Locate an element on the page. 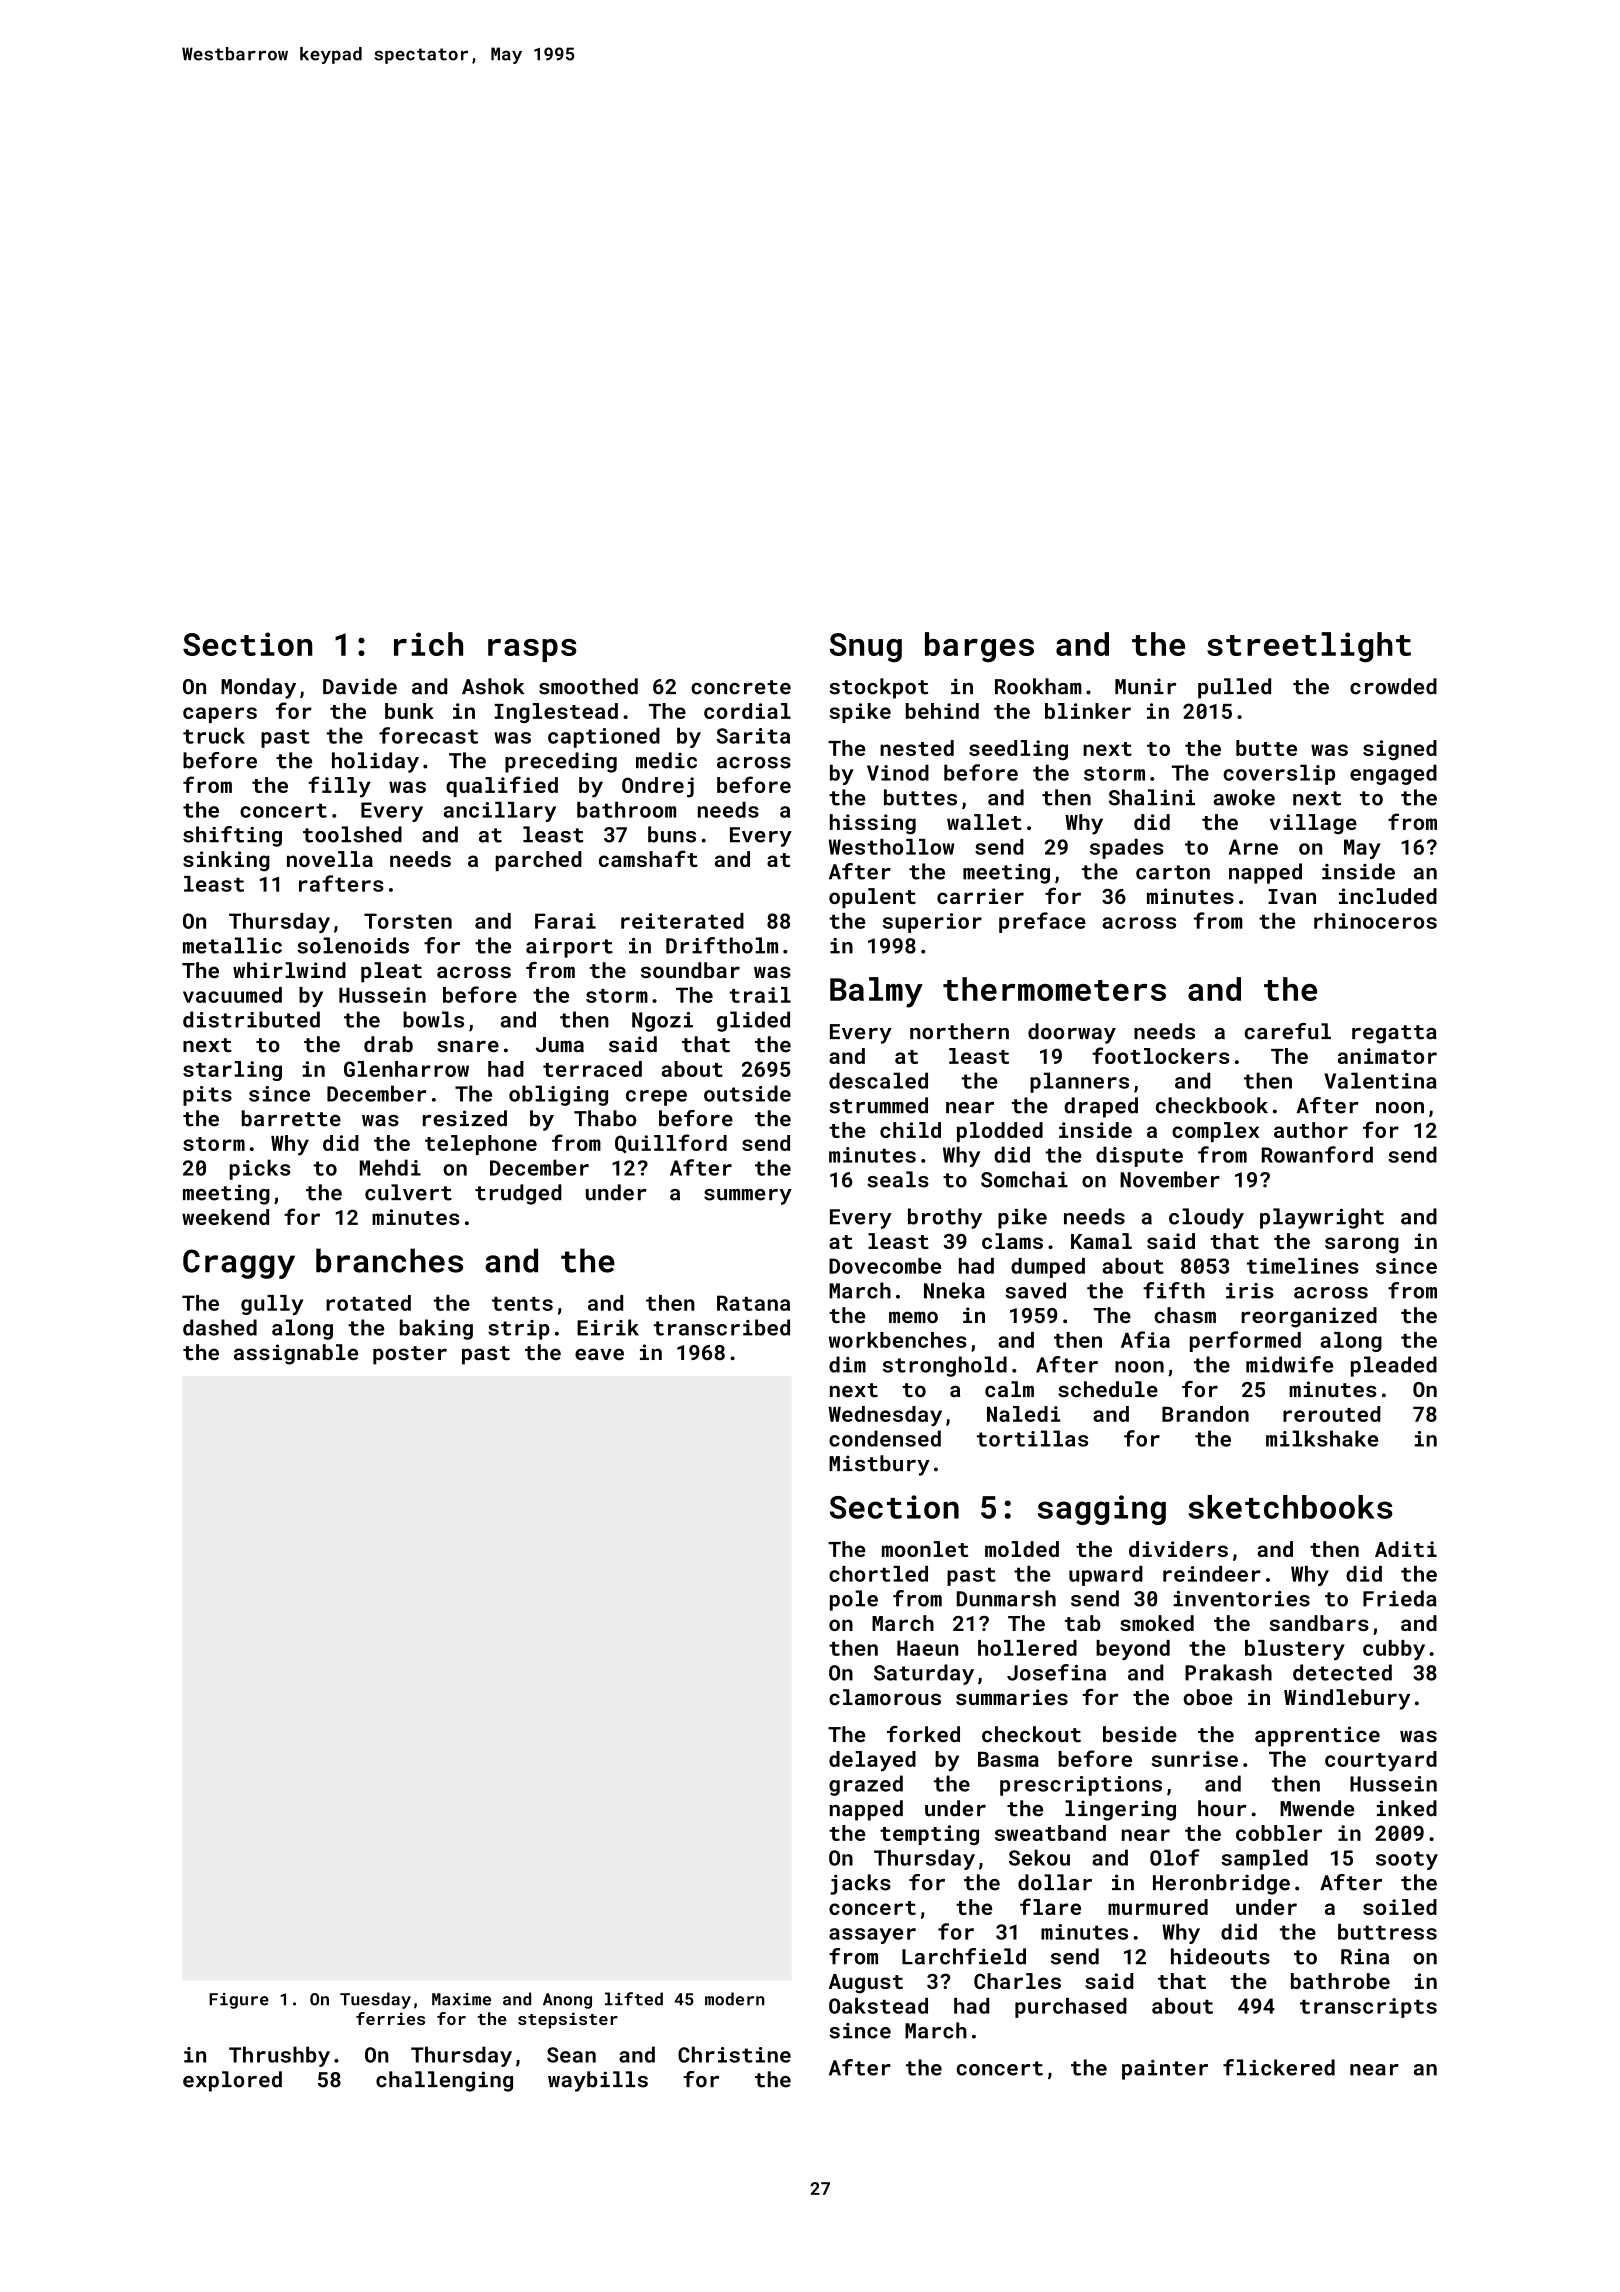  Figure is located at coordinates (239, 2001).
